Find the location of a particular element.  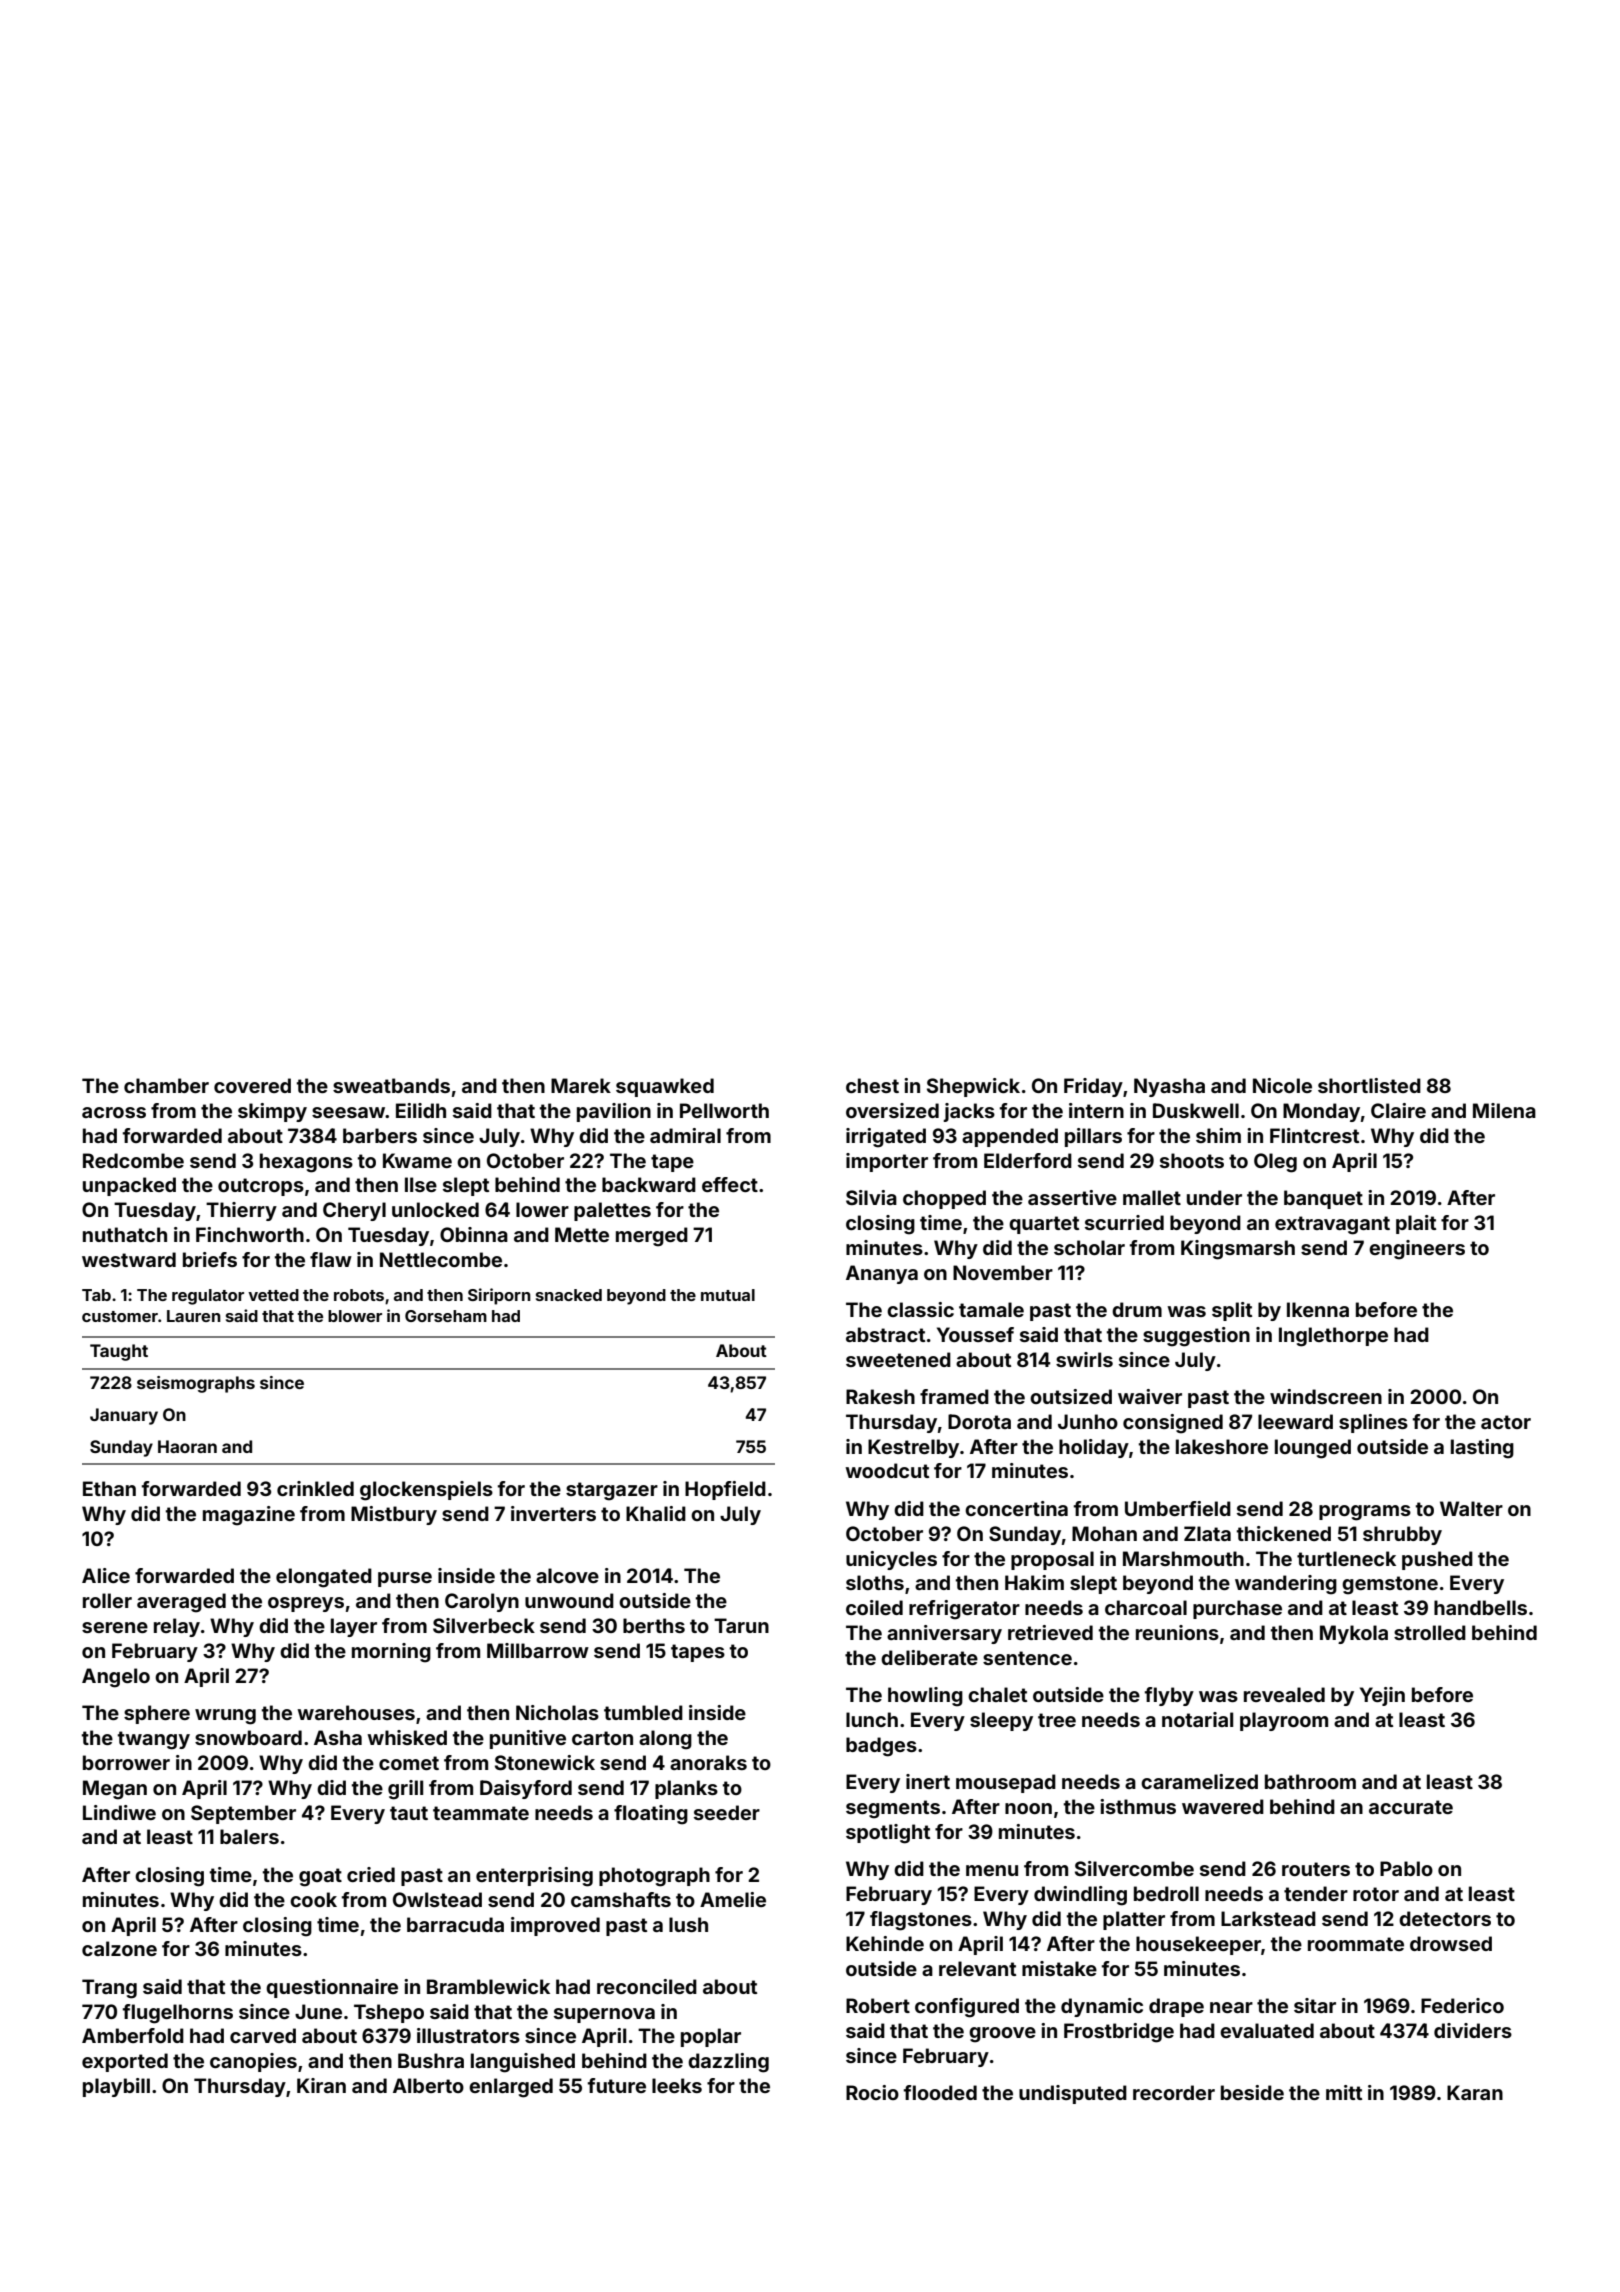

chest is located at coordinates (872, 1085).
